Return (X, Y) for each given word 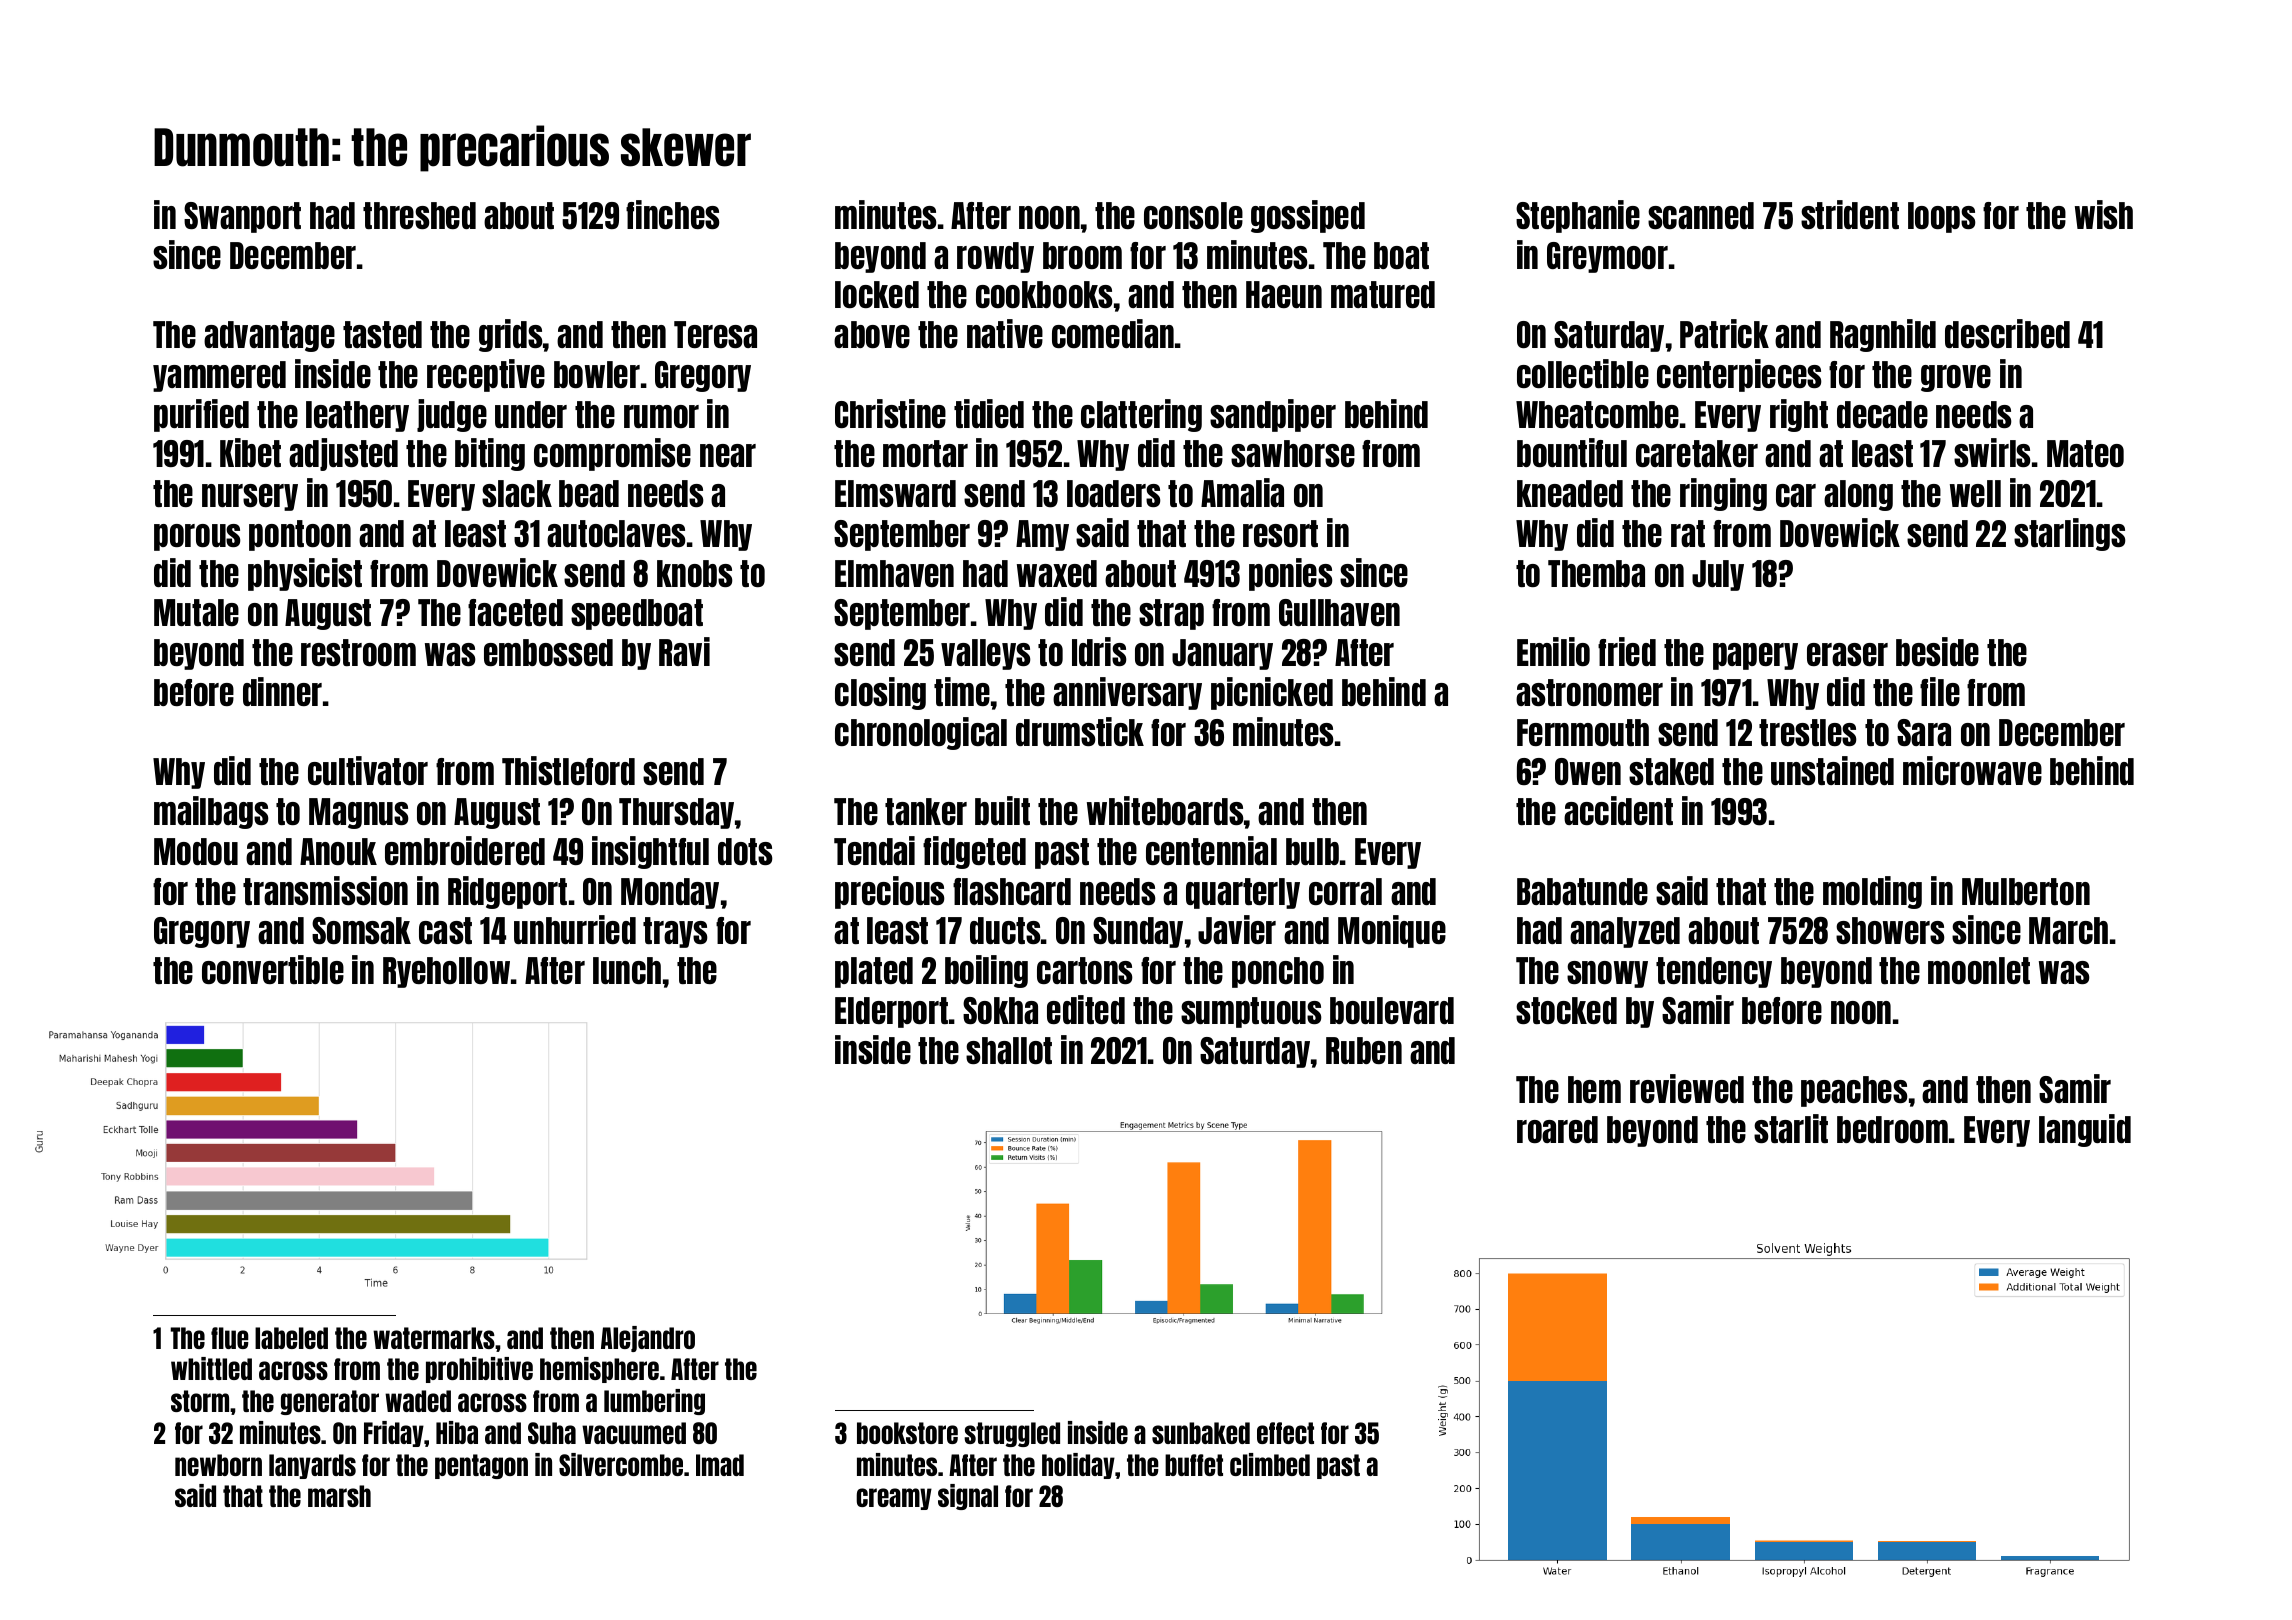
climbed (1270, 1464)
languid (2085, 1130)
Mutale (196, 612)
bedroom (1892, 1129)
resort (1280, 533)
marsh (339, 1496)
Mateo (2085, 453)
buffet (1194, 1465)
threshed (419, 215)
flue (230, 1338)
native (1005, 333)
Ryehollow (446, 972)
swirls (1992, 452)
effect (1285, 1433)
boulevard (1392, 1010)
